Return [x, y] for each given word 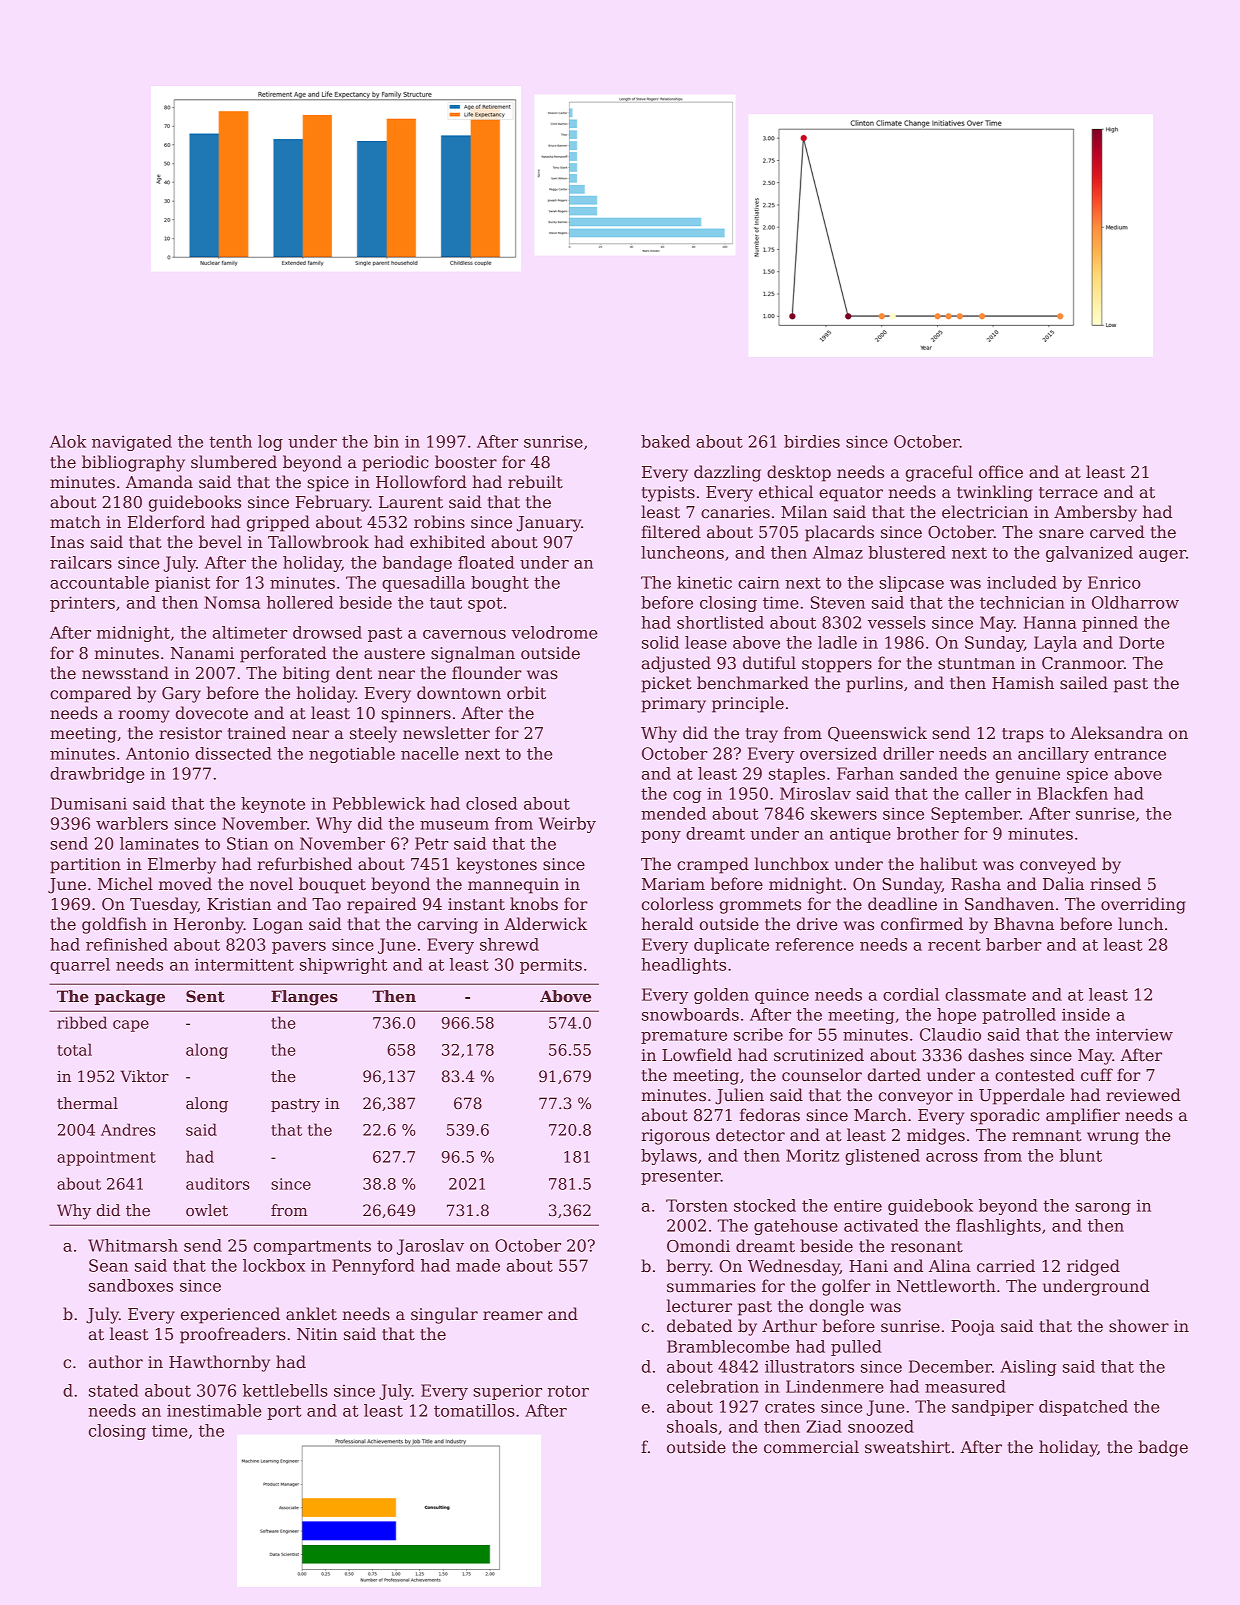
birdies [812, 441]
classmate [985, 994]
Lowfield [697, 1055]
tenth [230, 441]
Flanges [304, 998]
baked [665, 441]
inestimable [214, 1410]
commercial [811, 1447]
